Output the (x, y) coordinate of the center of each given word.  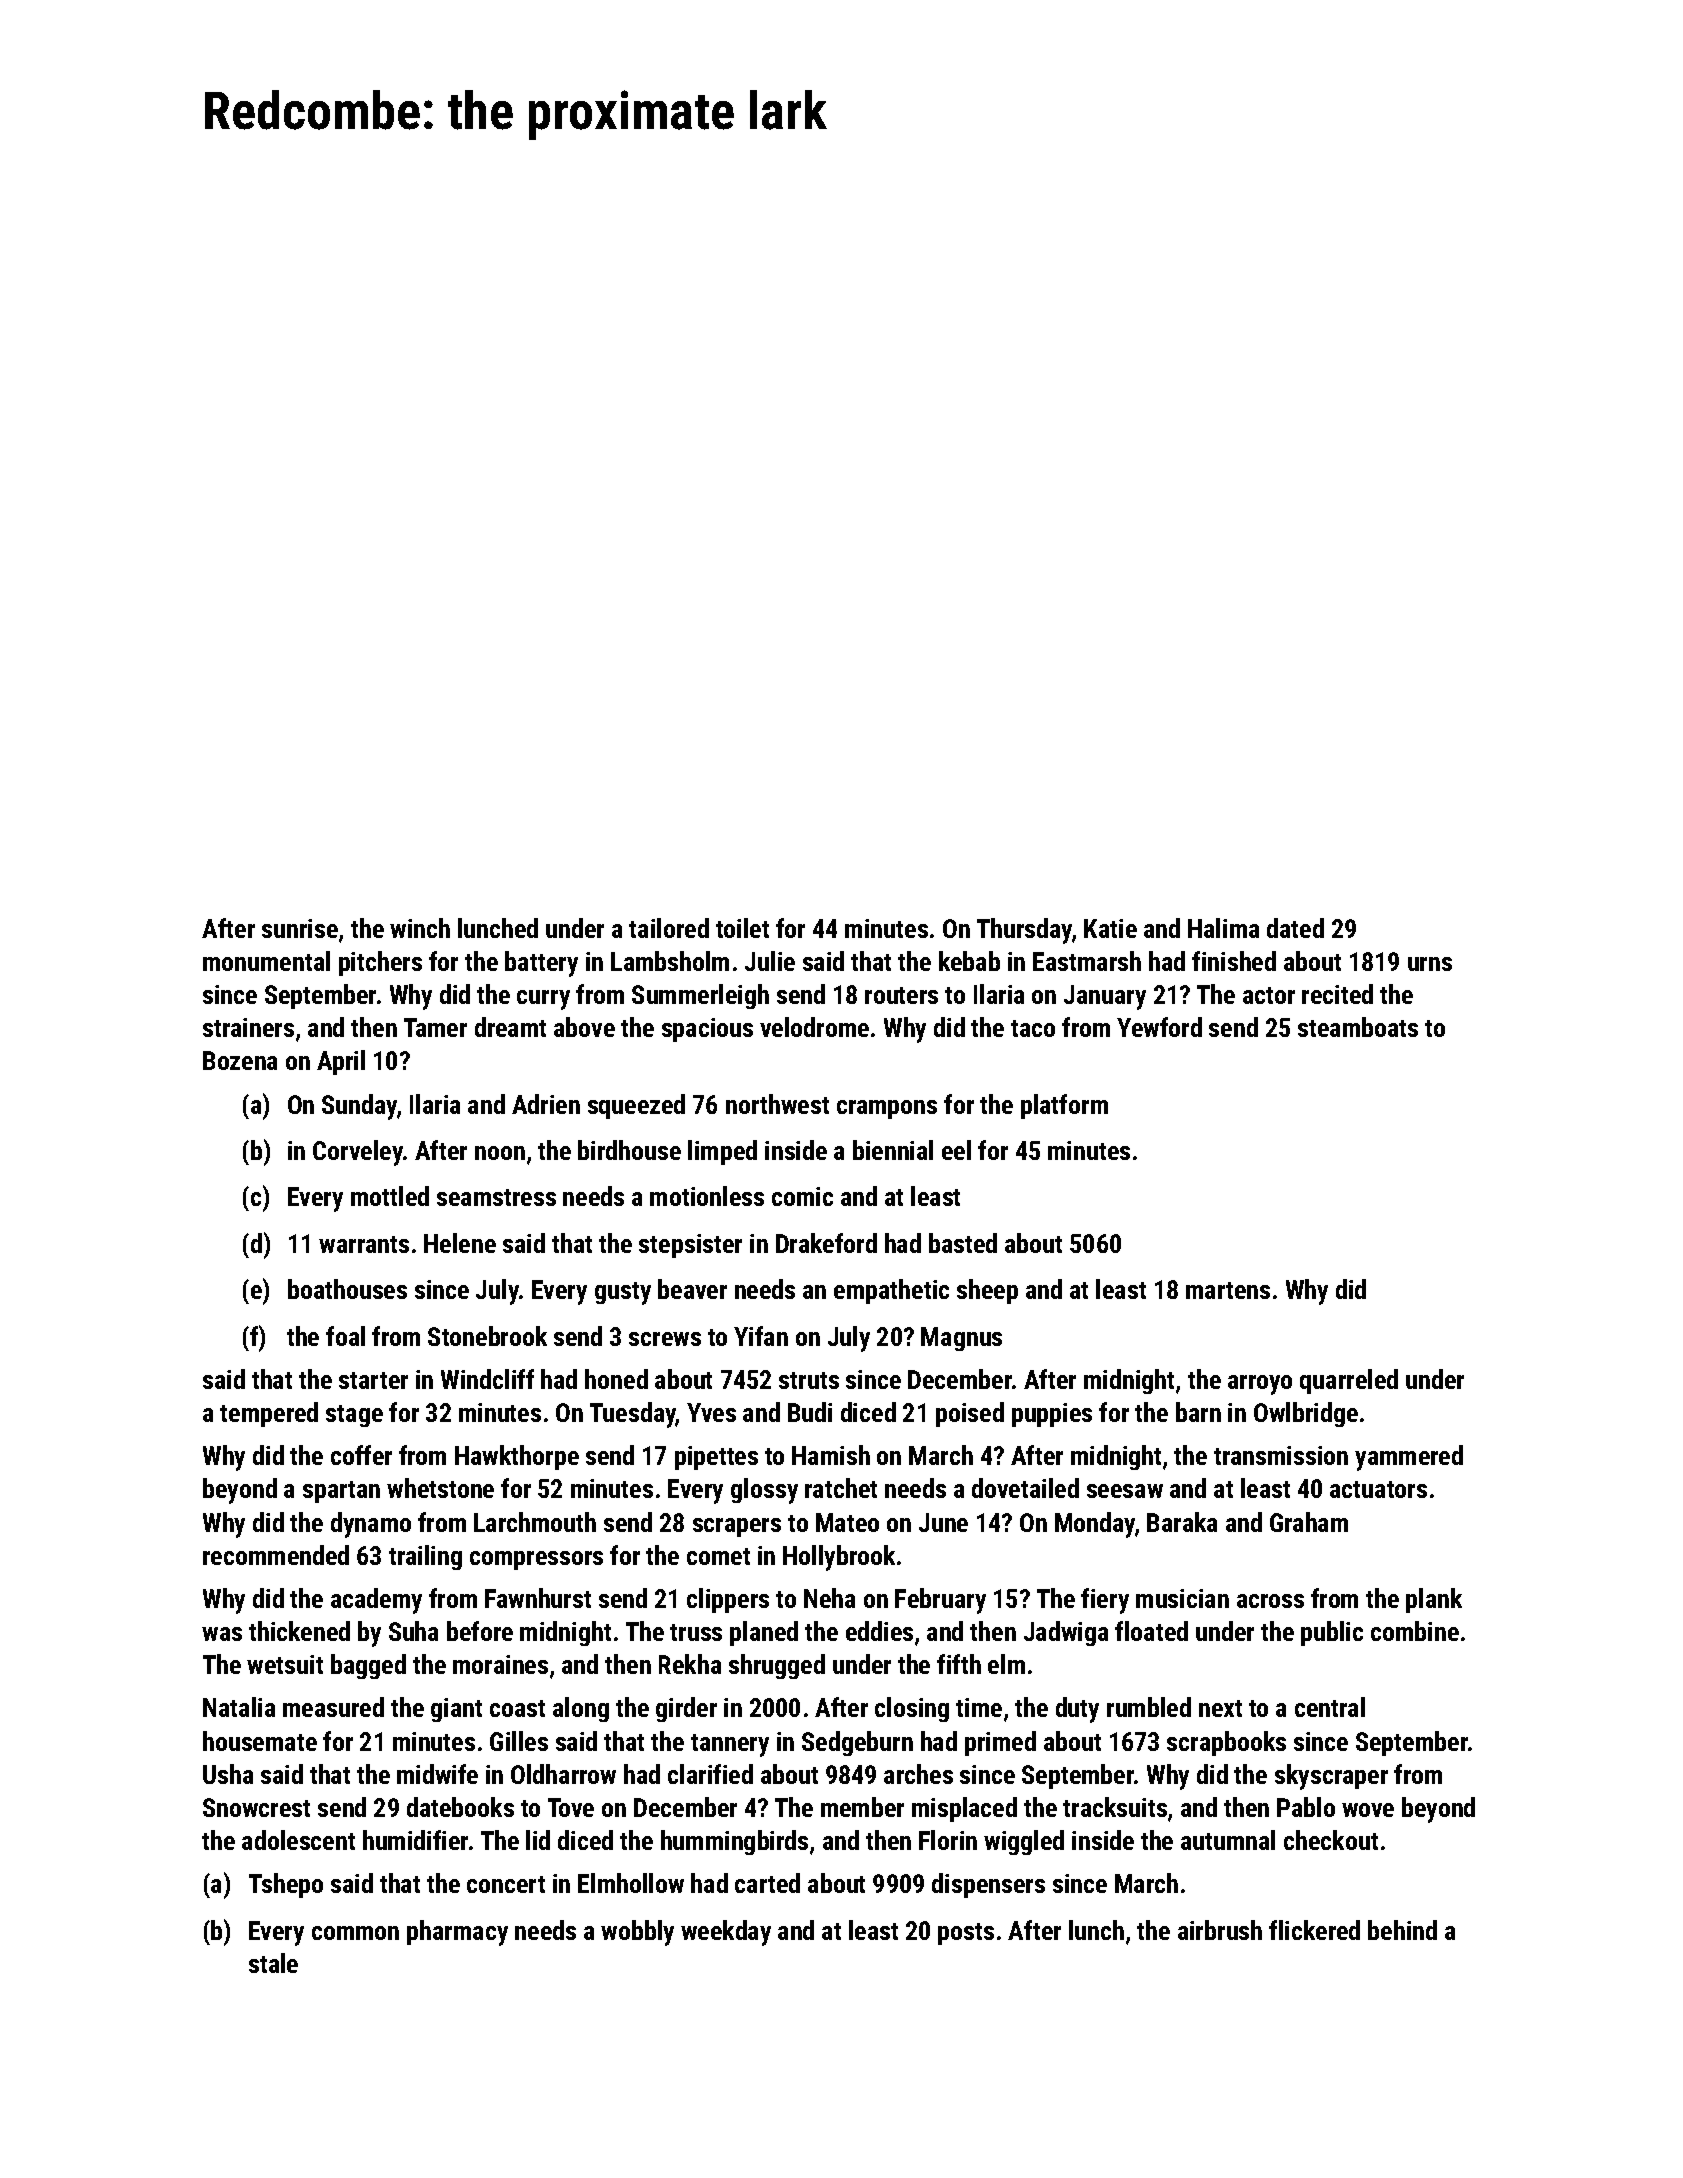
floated (1151, 1631)
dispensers (988, 1885)
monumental (266, 961)
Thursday (1024, 931)
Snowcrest (256, 1807)
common (355, 1933)
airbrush (1220, 1930)
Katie (1110, 928)
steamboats (1358, 1027)
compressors (536, 1560)
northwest (777, 1104)
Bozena (240, 1060)
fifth (959, 1664)
